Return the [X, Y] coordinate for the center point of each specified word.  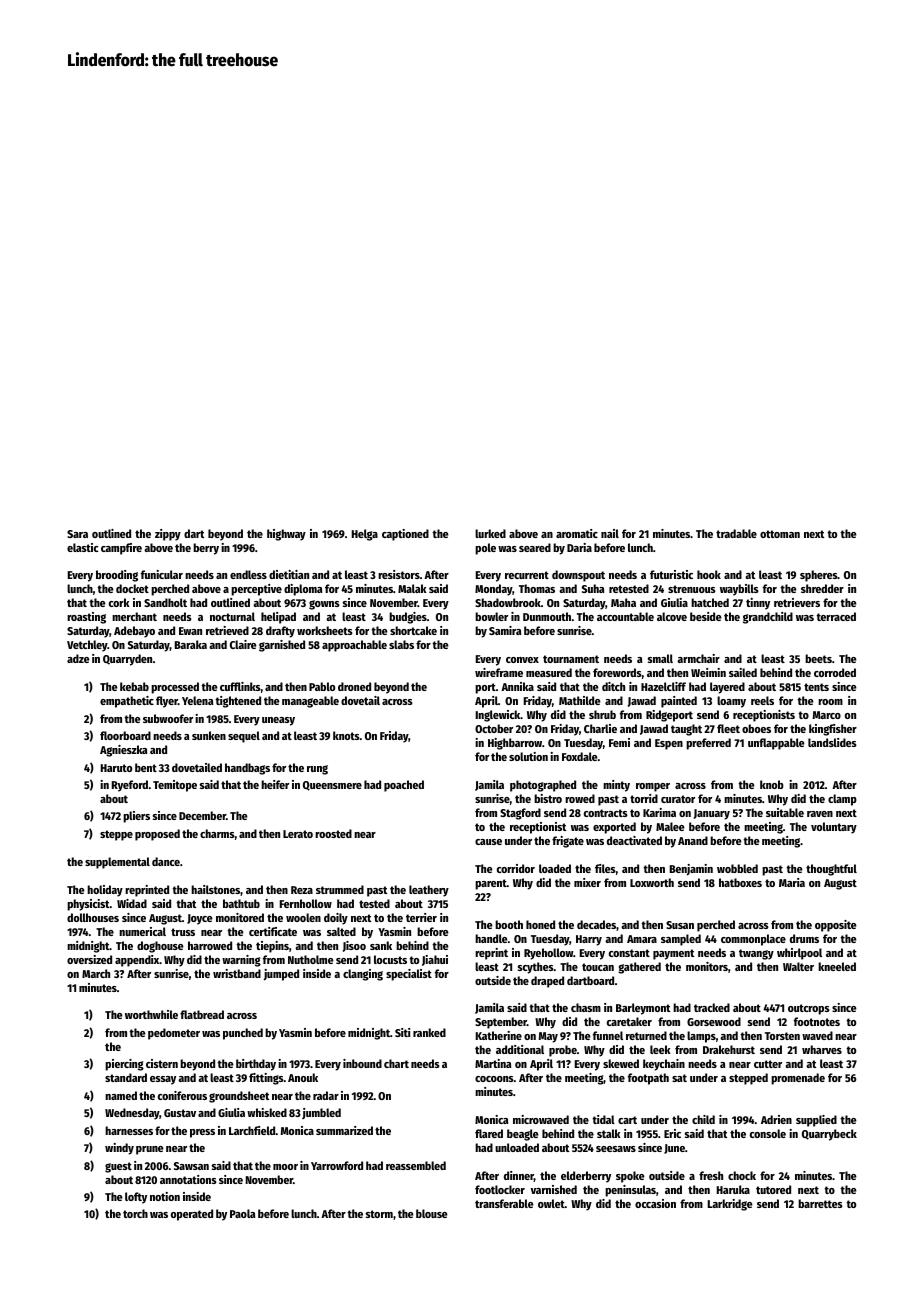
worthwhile [151, 1014]
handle [491, 938]
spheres [819, 576]
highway [286, 535]
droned [354, 686]
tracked [712, 1007]
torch [135, 1213]
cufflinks [240, 686]
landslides [832, 742]
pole [485, 549]
